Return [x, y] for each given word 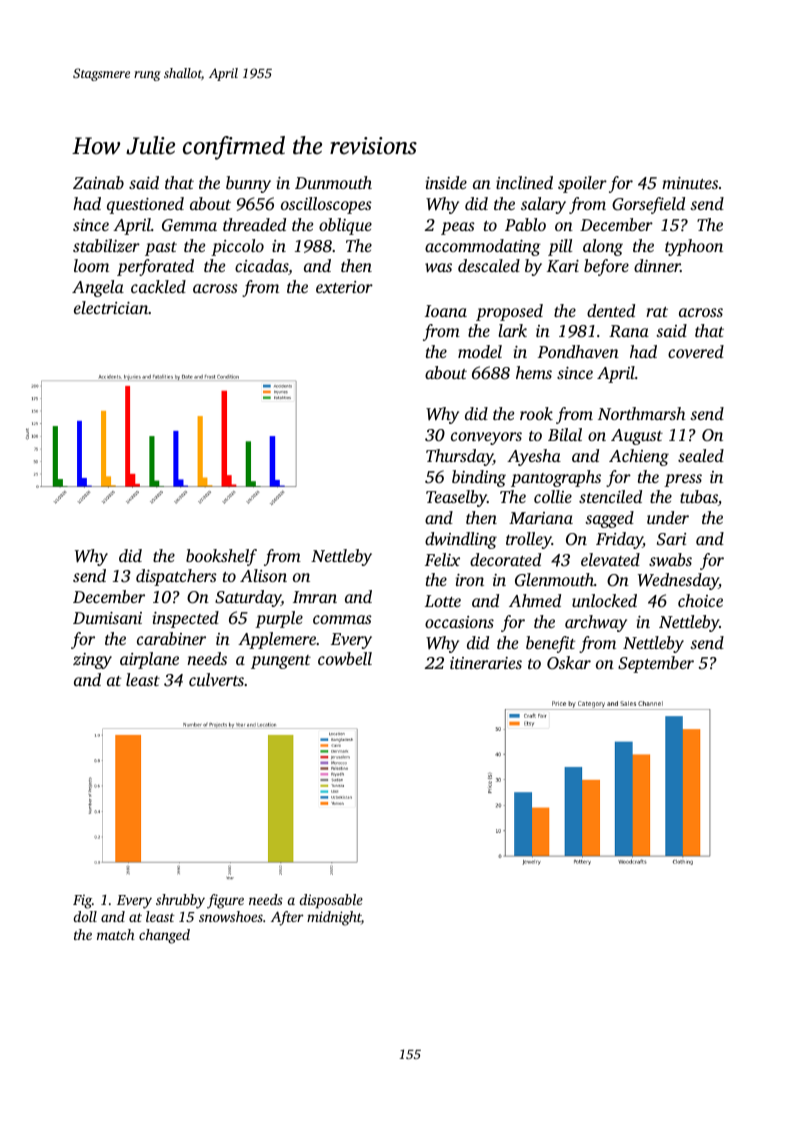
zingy [92, 661]
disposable [331, 901]
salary [543, 205]
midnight [334, 918]
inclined [524, 182]
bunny [248, 184]
